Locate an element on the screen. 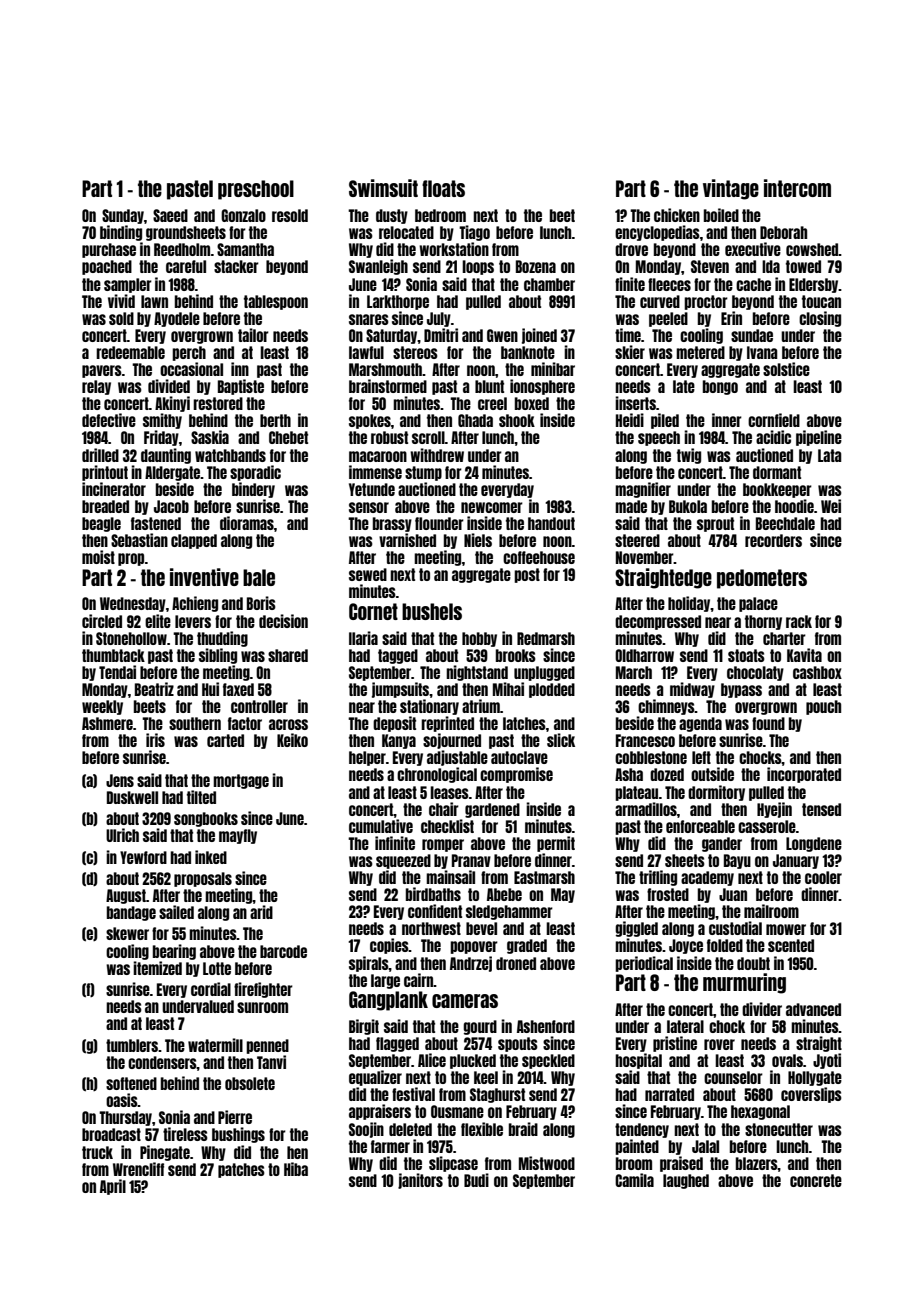 The height and width of the screenshot is (1308, 924). stacker is located at coordinates (236, 266).
